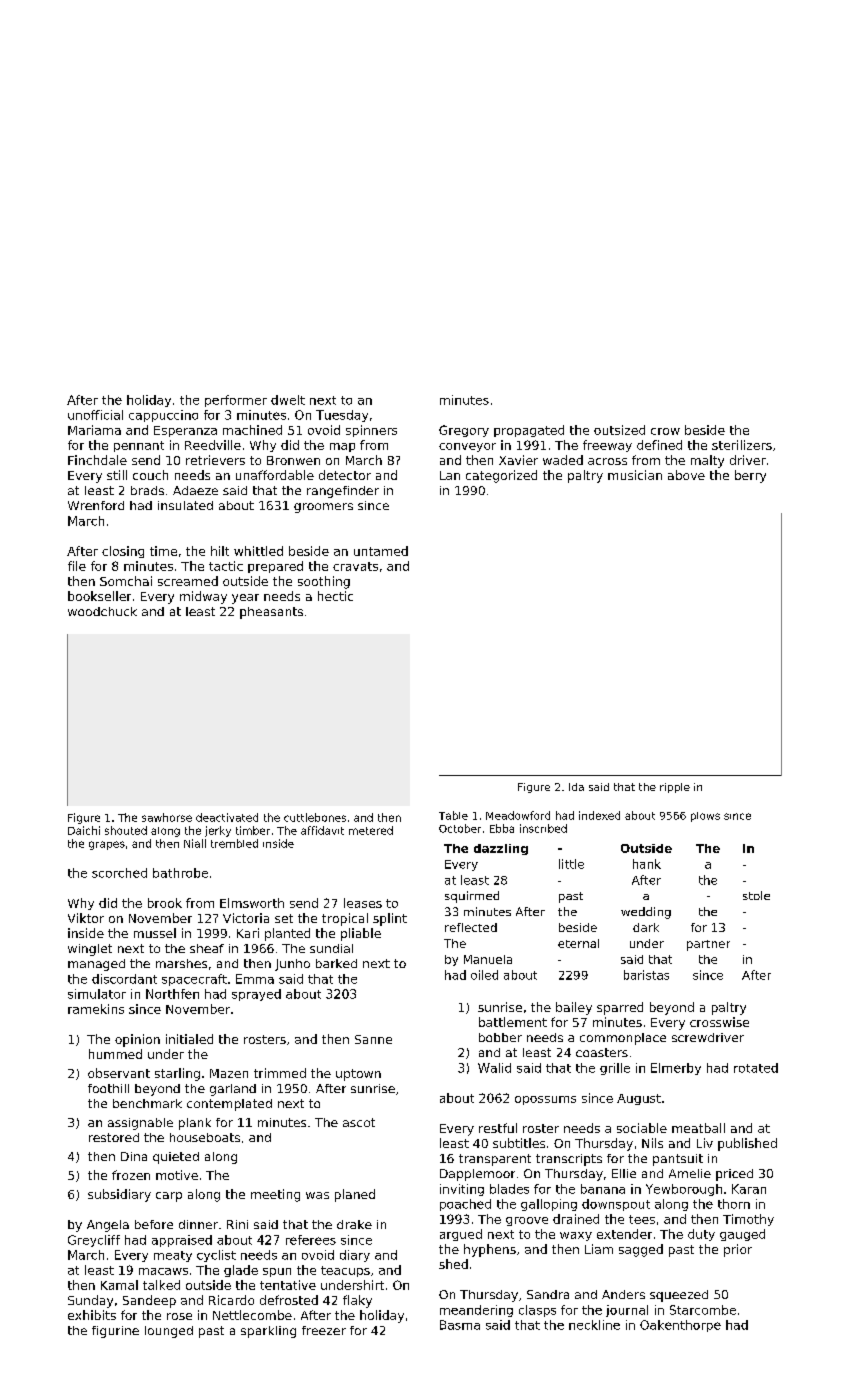 This screenshot has width=849, height=1400. Describe the element at coordinates (102, 611) in the screenshot. I see `woodchuck` at that location.
